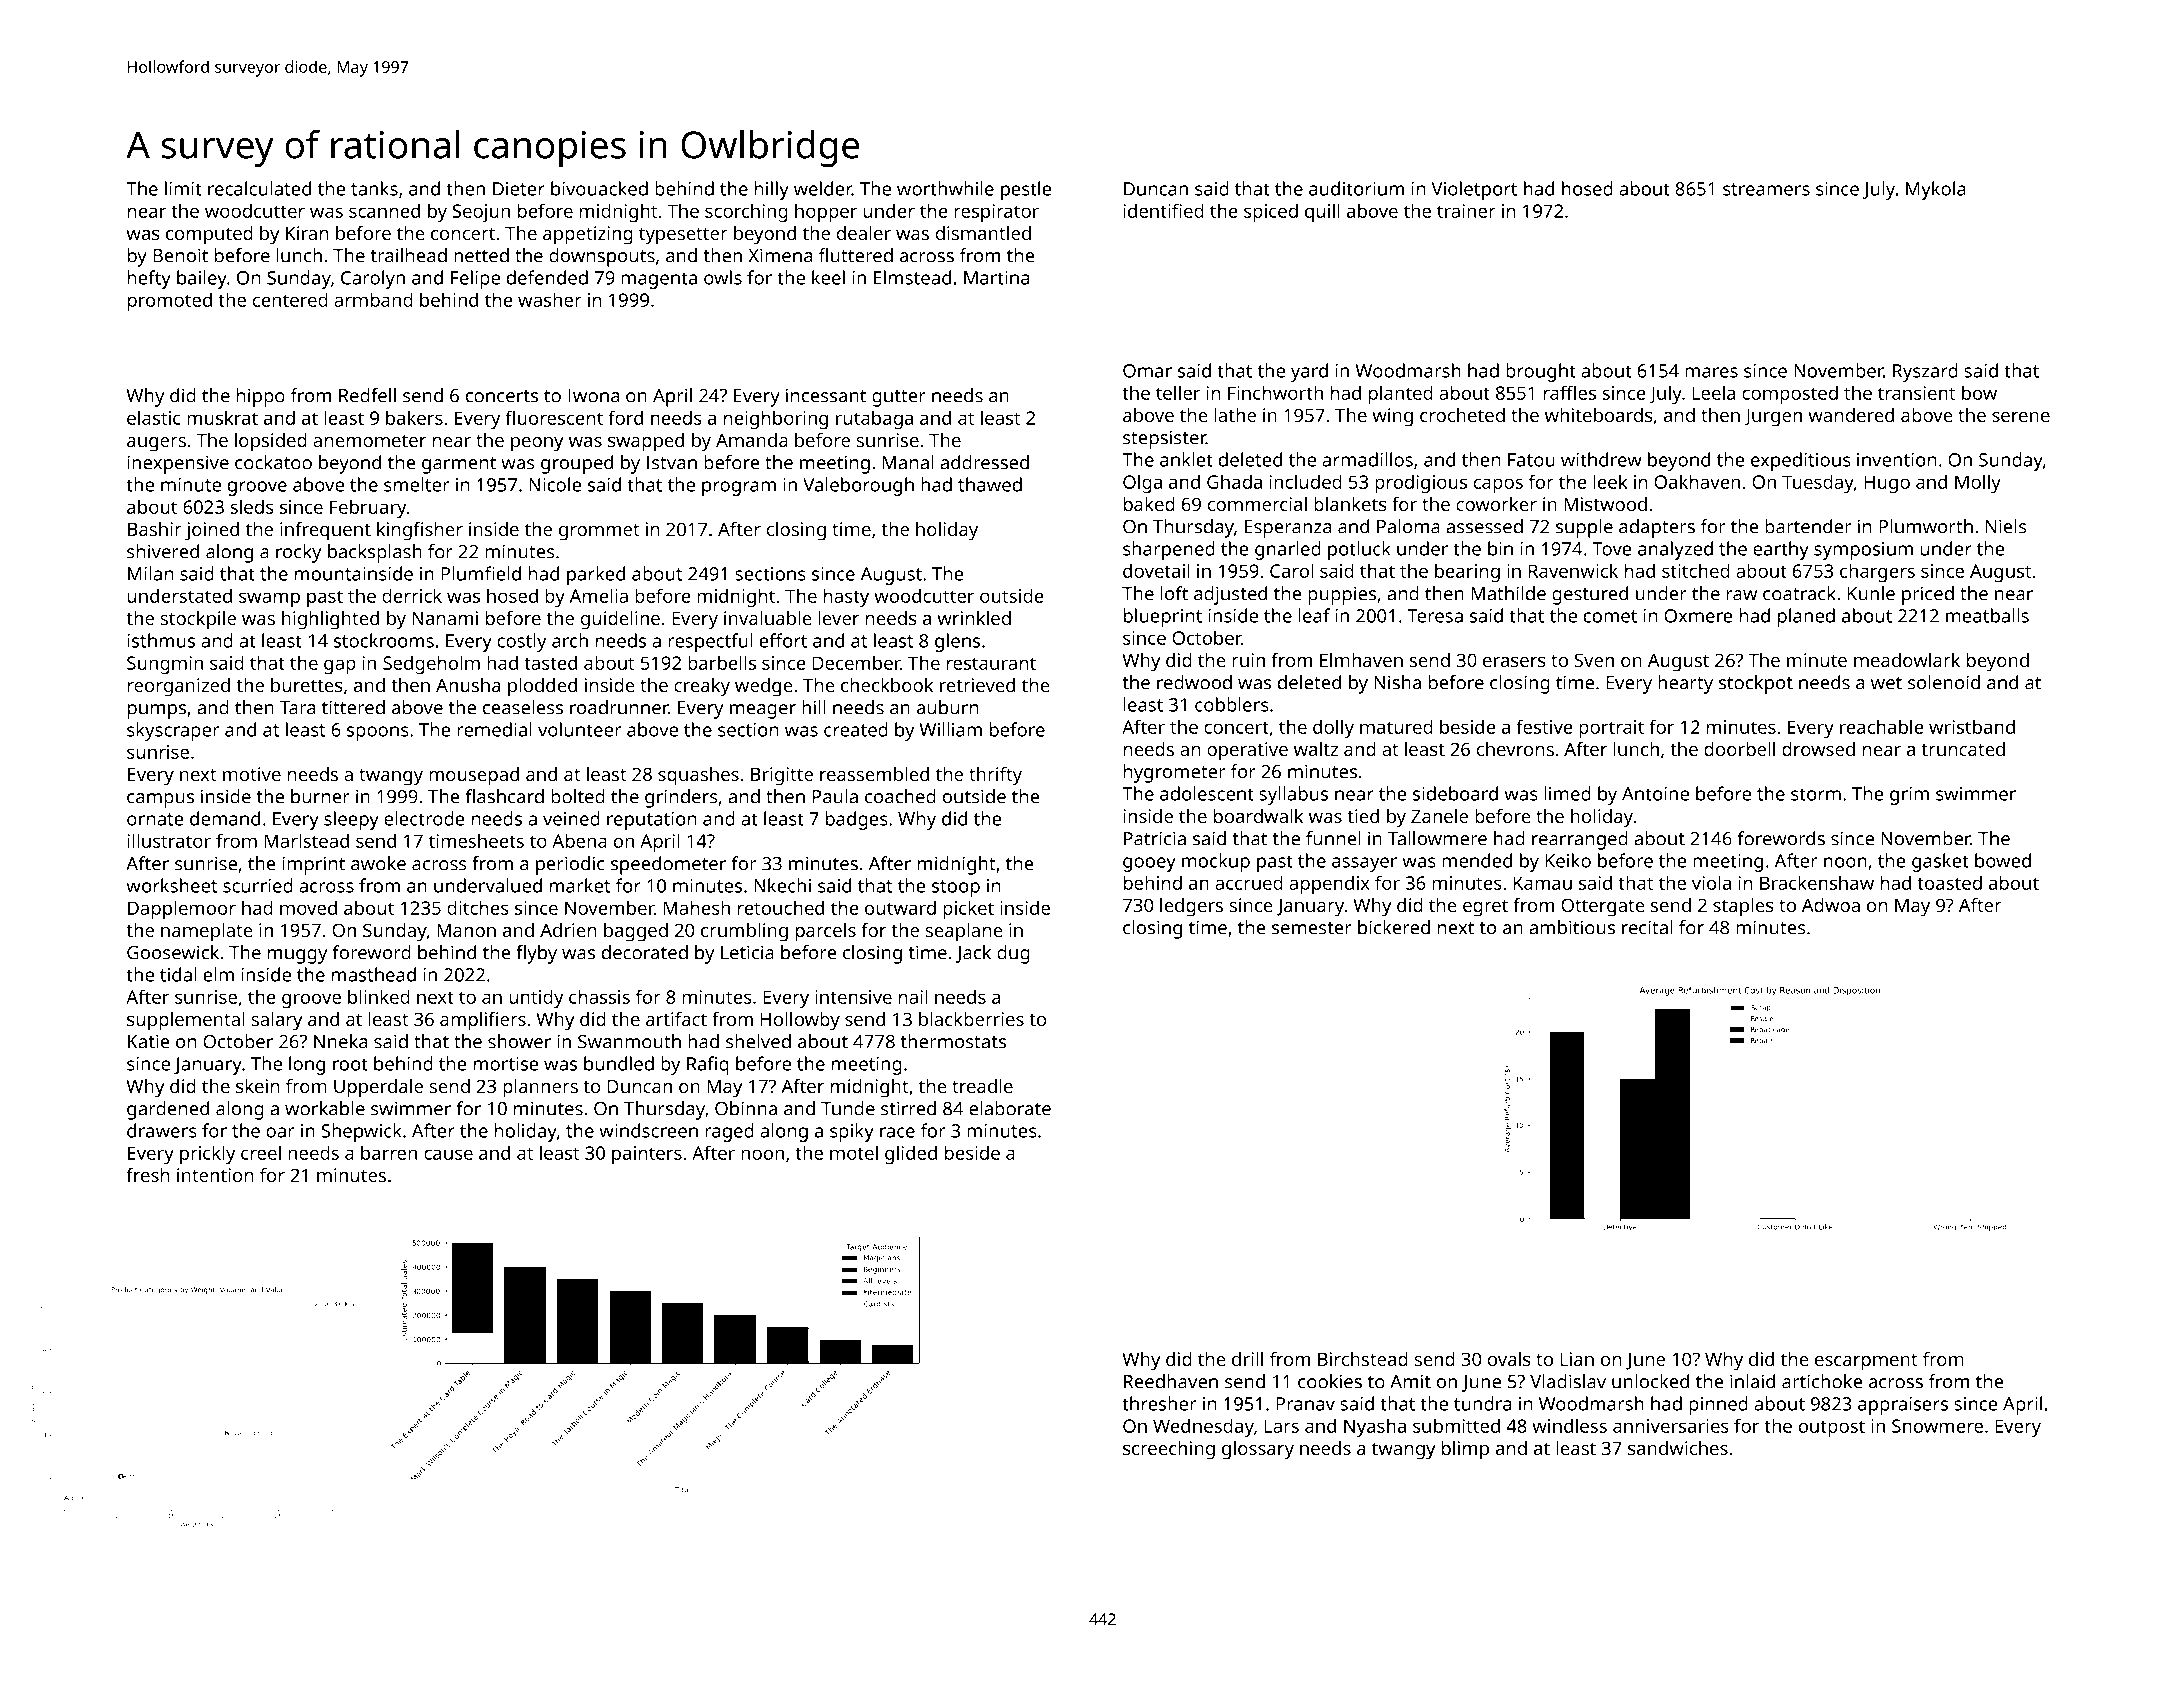  Describe the element at coordinates (2003, 860) in the page. I see `bowed` at that location.
